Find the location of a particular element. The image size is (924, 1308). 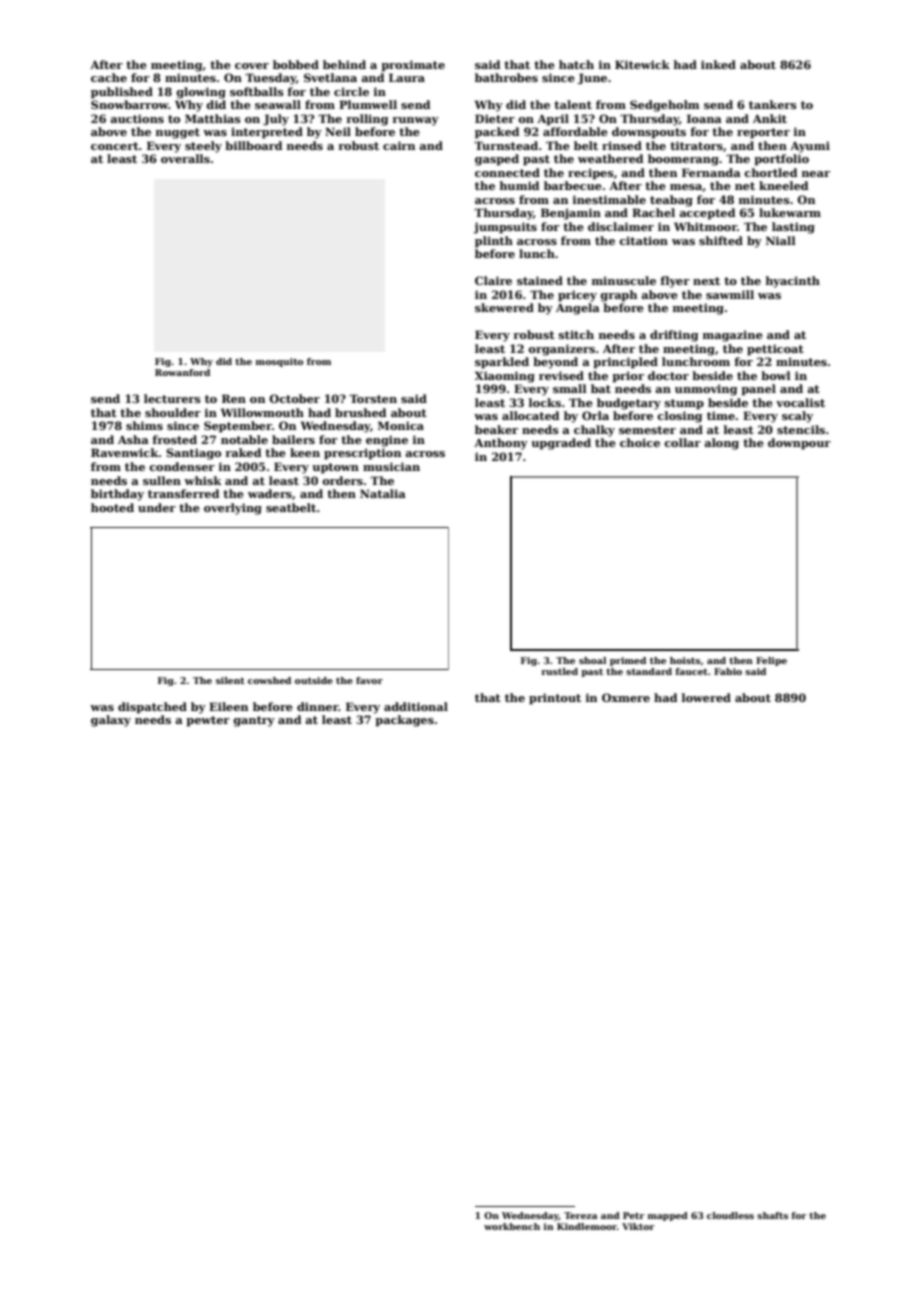

workbench is located at coordinates (512, 1226).
